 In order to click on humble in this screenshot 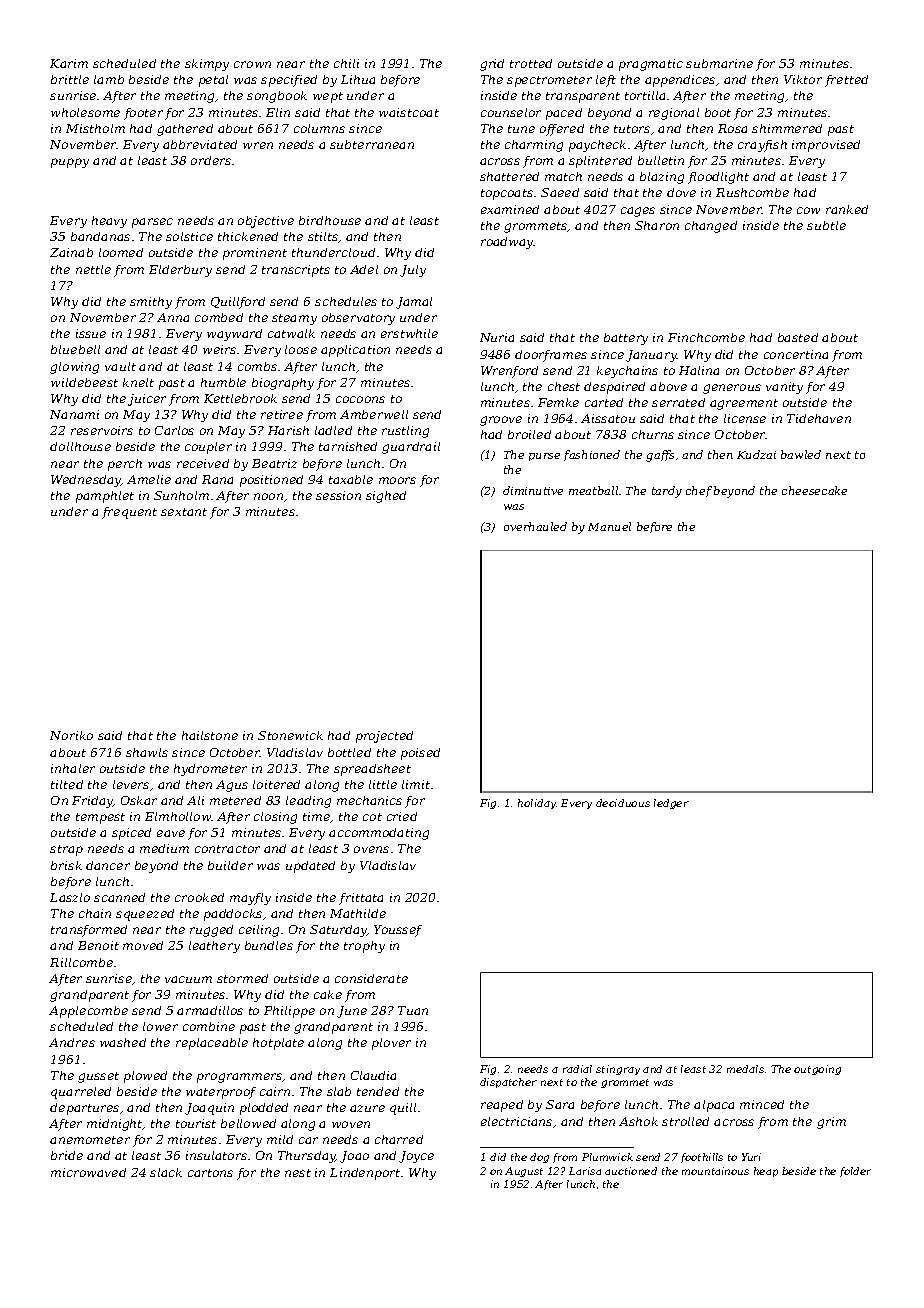, I will do `click(223, 382)`.
